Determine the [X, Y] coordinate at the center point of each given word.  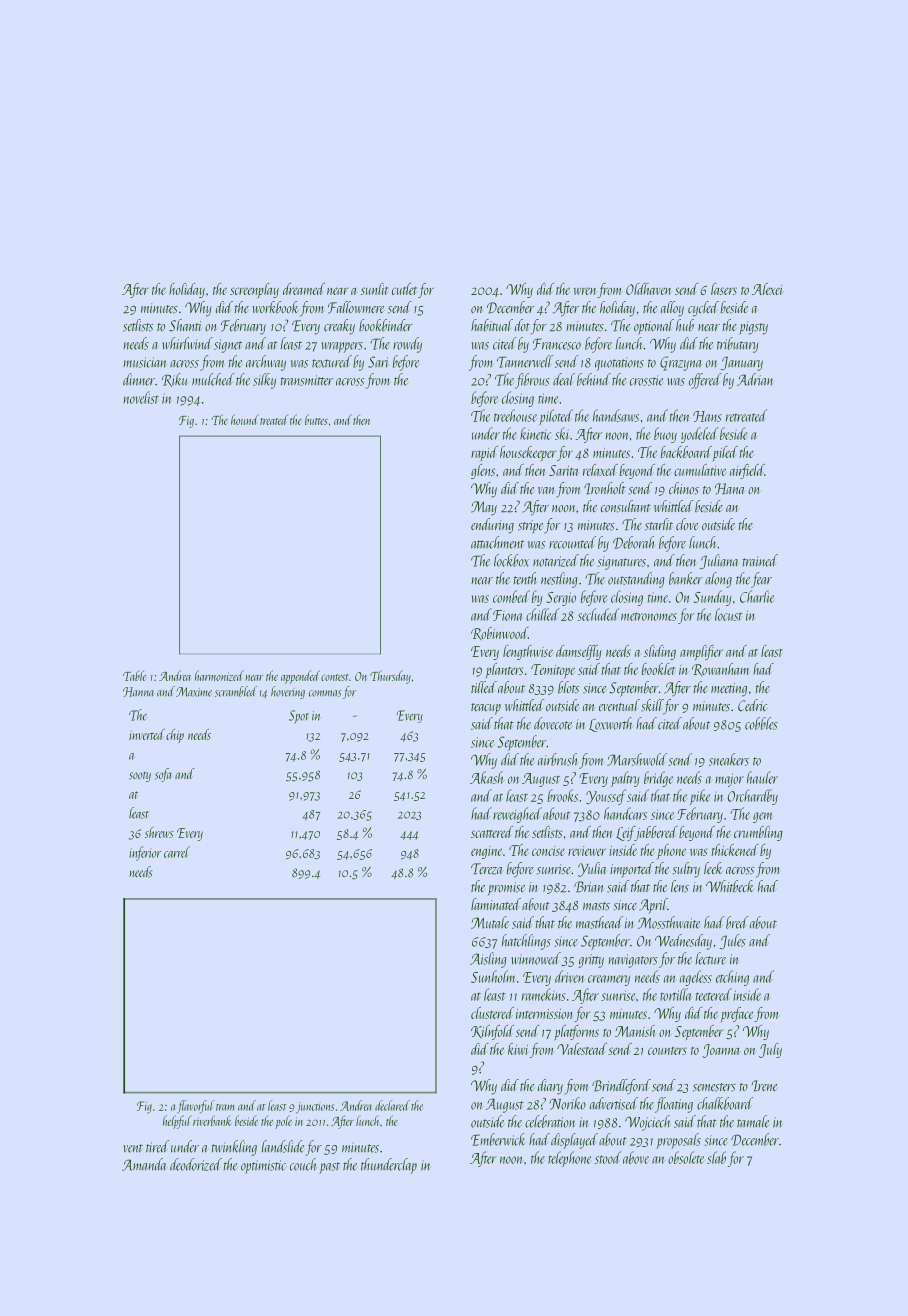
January [742, 363]
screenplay [254, 291]
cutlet [404, 289]
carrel [177, 852]
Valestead [582, 1049]
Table [134, 676]
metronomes [649, 616]
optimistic [263, 1167]
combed [511, 596]
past [329, 1168]
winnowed [536, 958]
